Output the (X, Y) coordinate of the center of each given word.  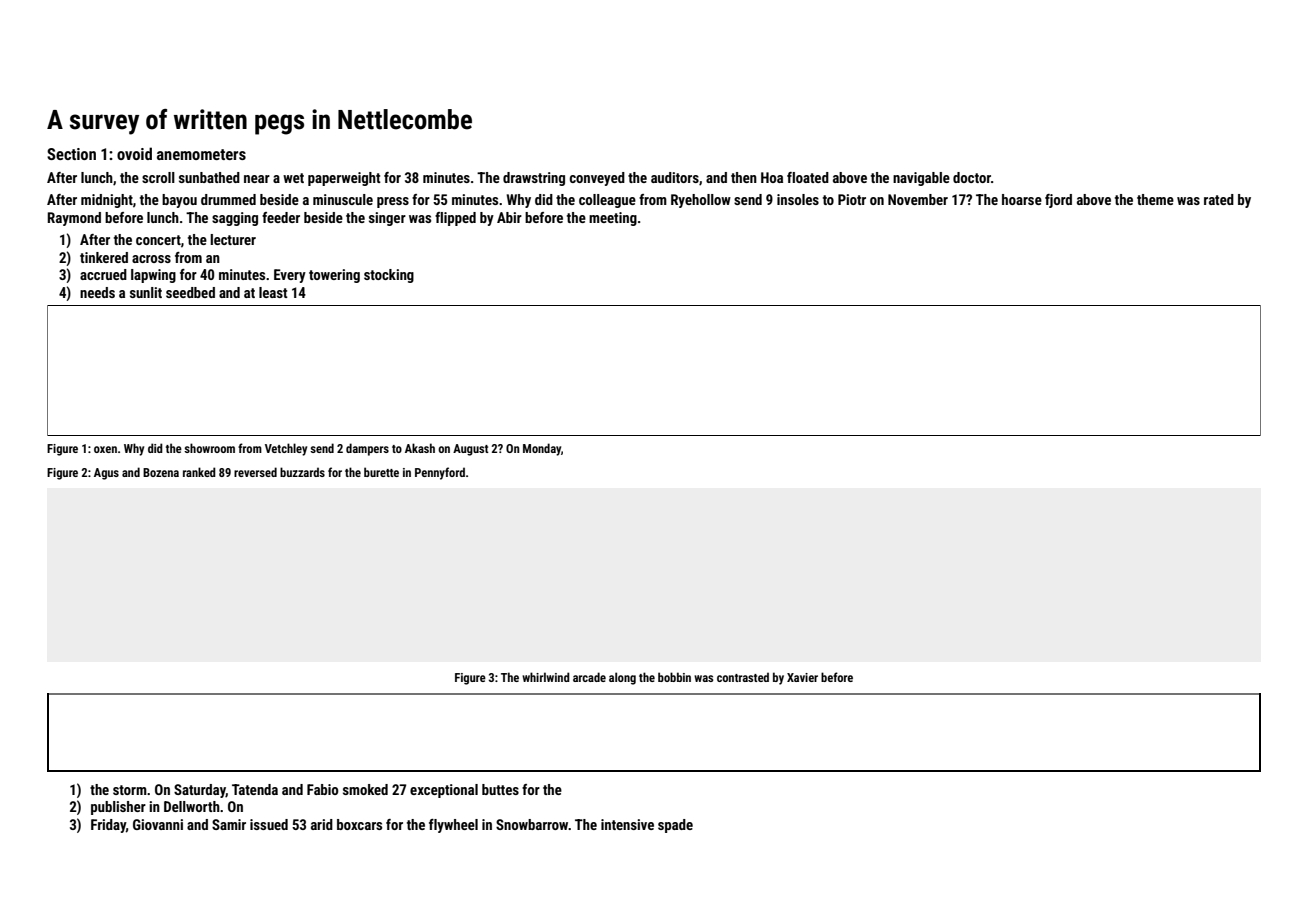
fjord (1058, 201)
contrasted (743, 677)
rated (1219, 199)
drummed (228, 199)
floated (808, 177)
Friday (108, 826)
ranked (199, 472)
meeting (613, 219)
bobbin (674, 677)
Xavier (802, 677)
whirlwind (546, 677)
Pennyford (440, 473)
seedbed (190, 292)
